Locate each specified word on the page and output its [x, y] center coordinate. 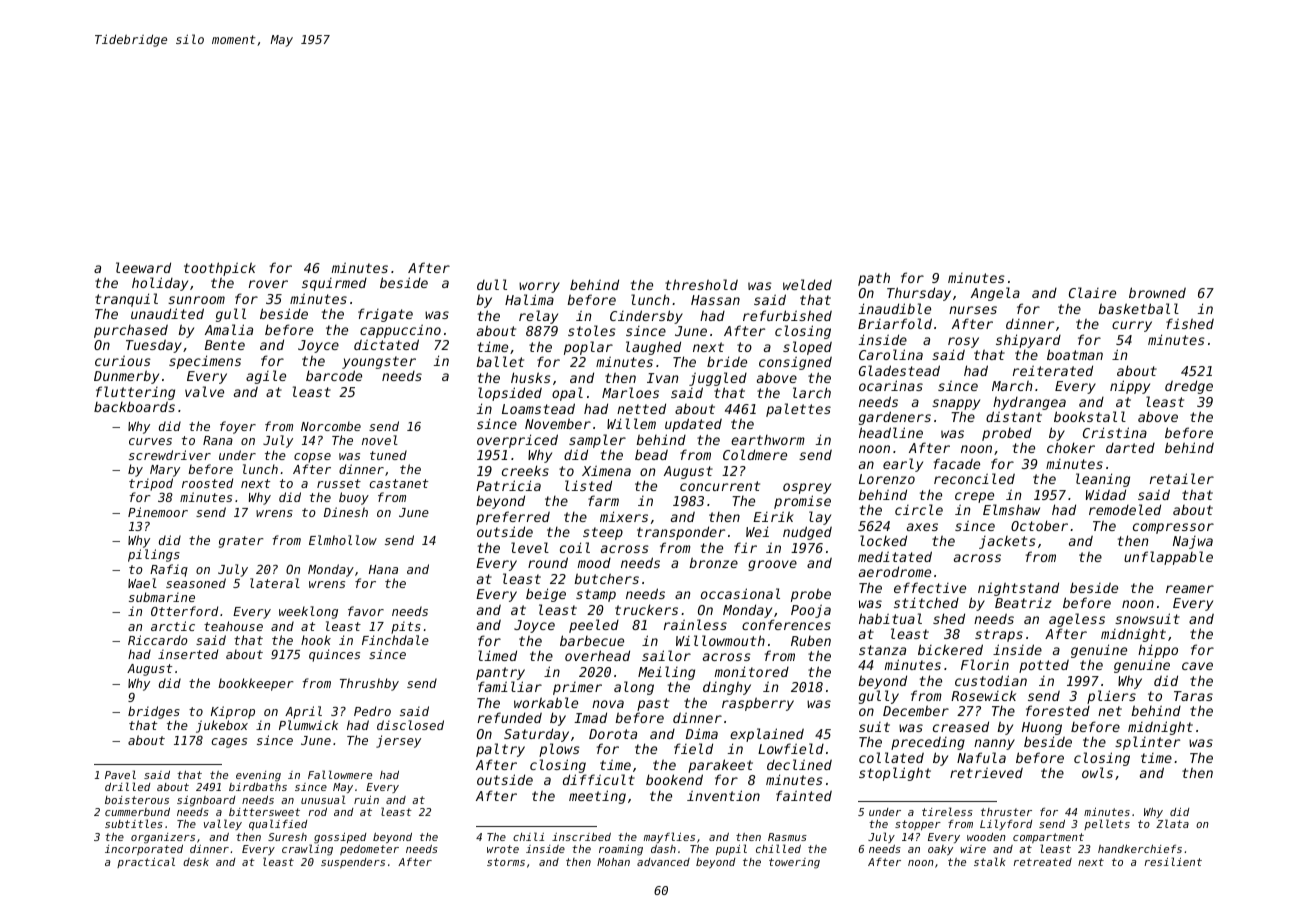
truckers [646, 609]
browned [1157, 292]
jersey [398, 741]
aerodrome [895, 571]
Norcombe [331, 426]
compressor [1173, 528]
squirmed [334, 284]
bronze [713, 562]
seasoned [196, 583]
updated [693, 425]
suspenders [353, 863]
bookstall [1090, 416]
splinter [1147, 743]
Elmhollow [343, 540]
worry [539, 287]
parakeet [720, 766]
